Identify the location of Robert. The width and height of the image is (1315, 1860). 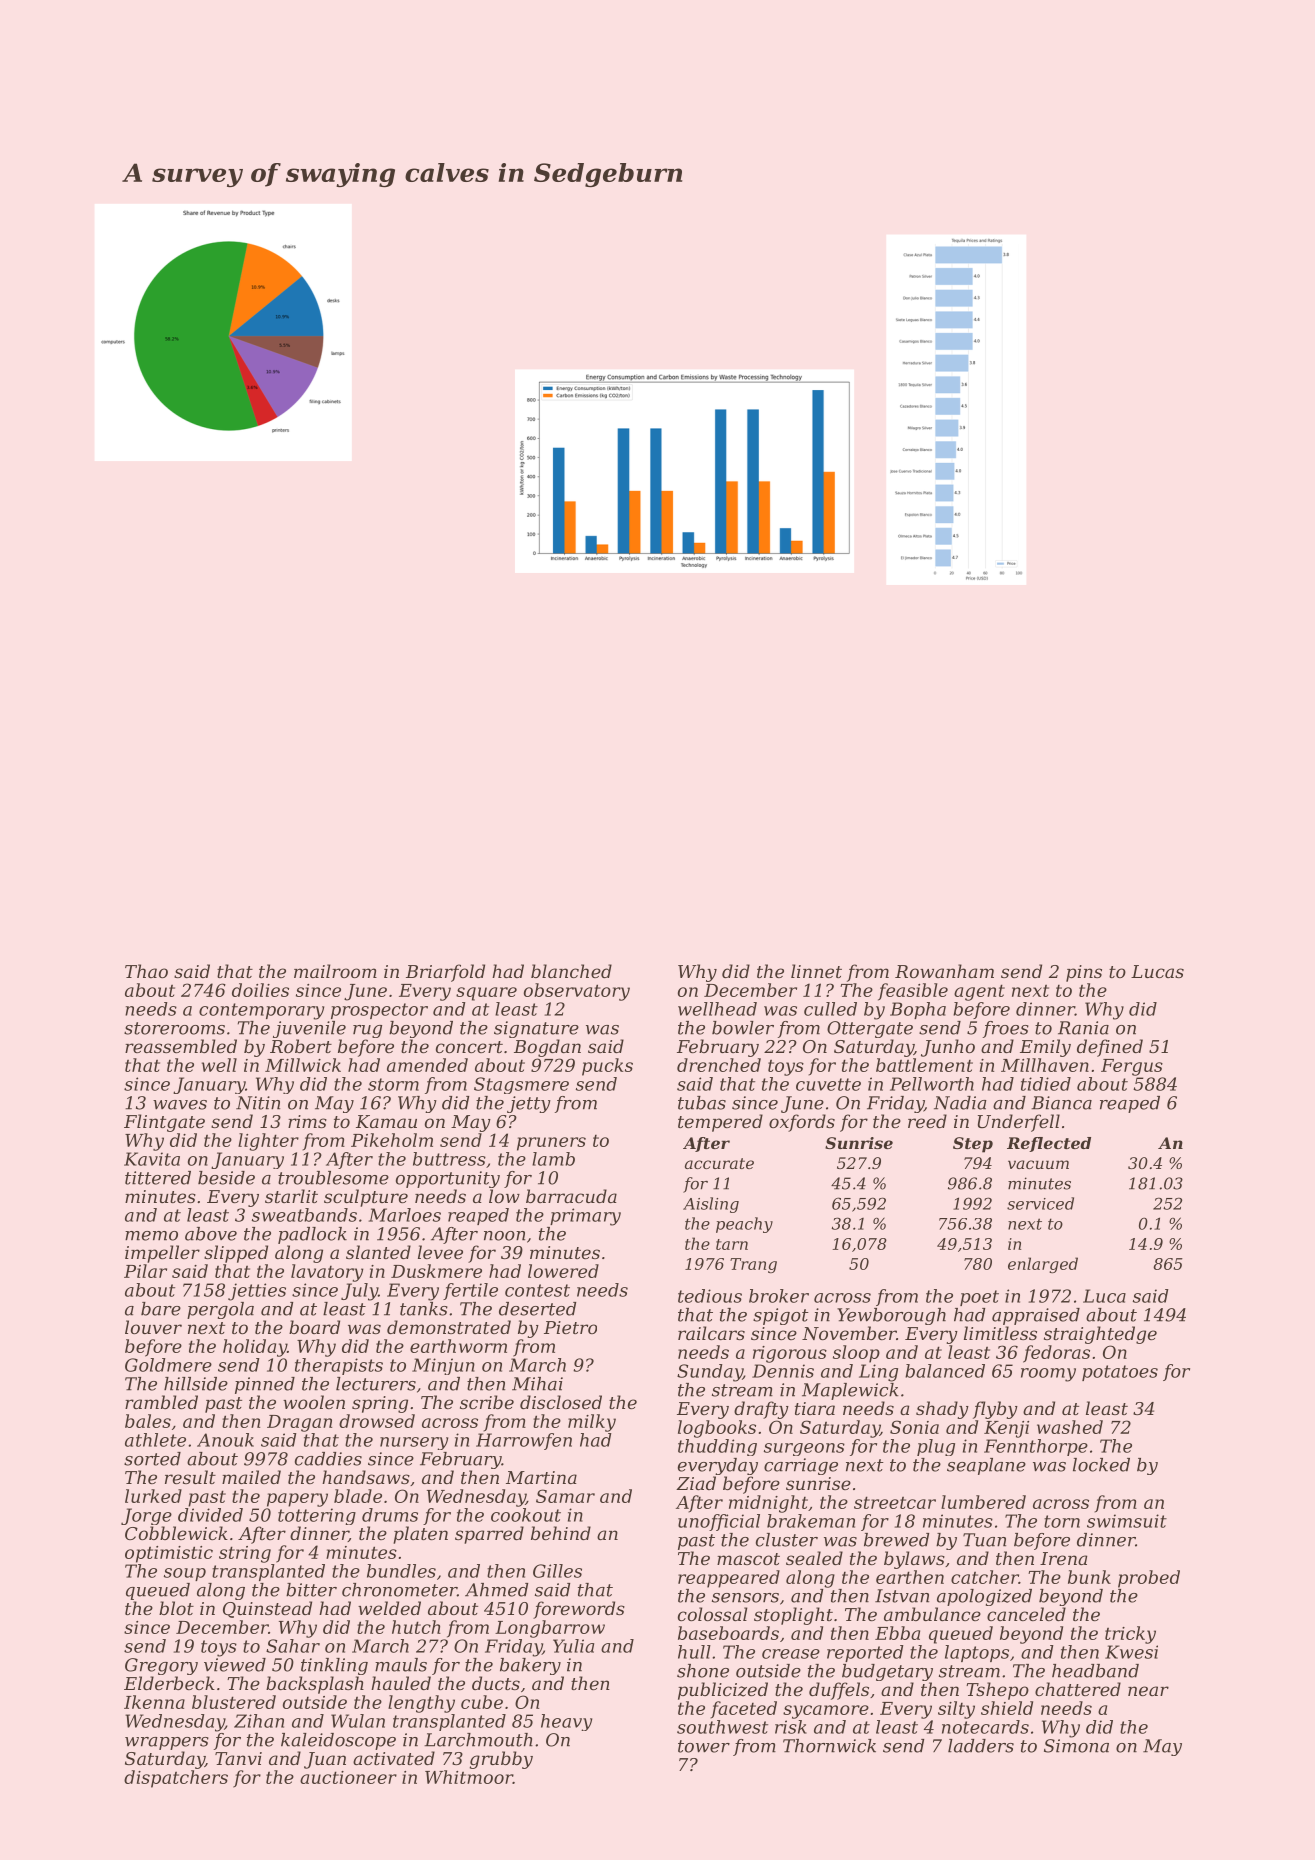
(301, 1046).
